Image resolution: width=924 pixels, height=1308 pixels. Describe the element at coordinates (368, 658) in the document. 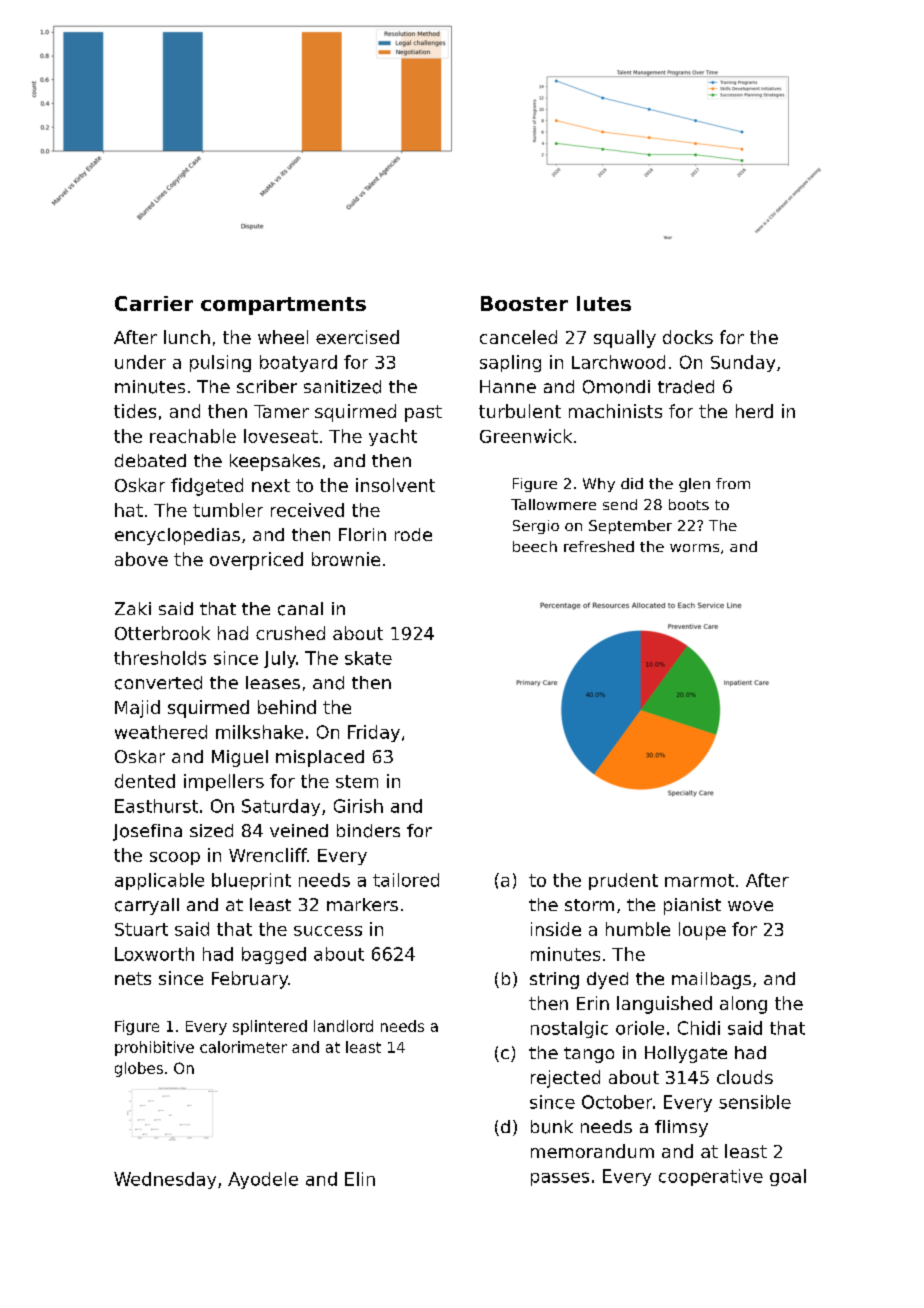

I see `skate` at that location.
